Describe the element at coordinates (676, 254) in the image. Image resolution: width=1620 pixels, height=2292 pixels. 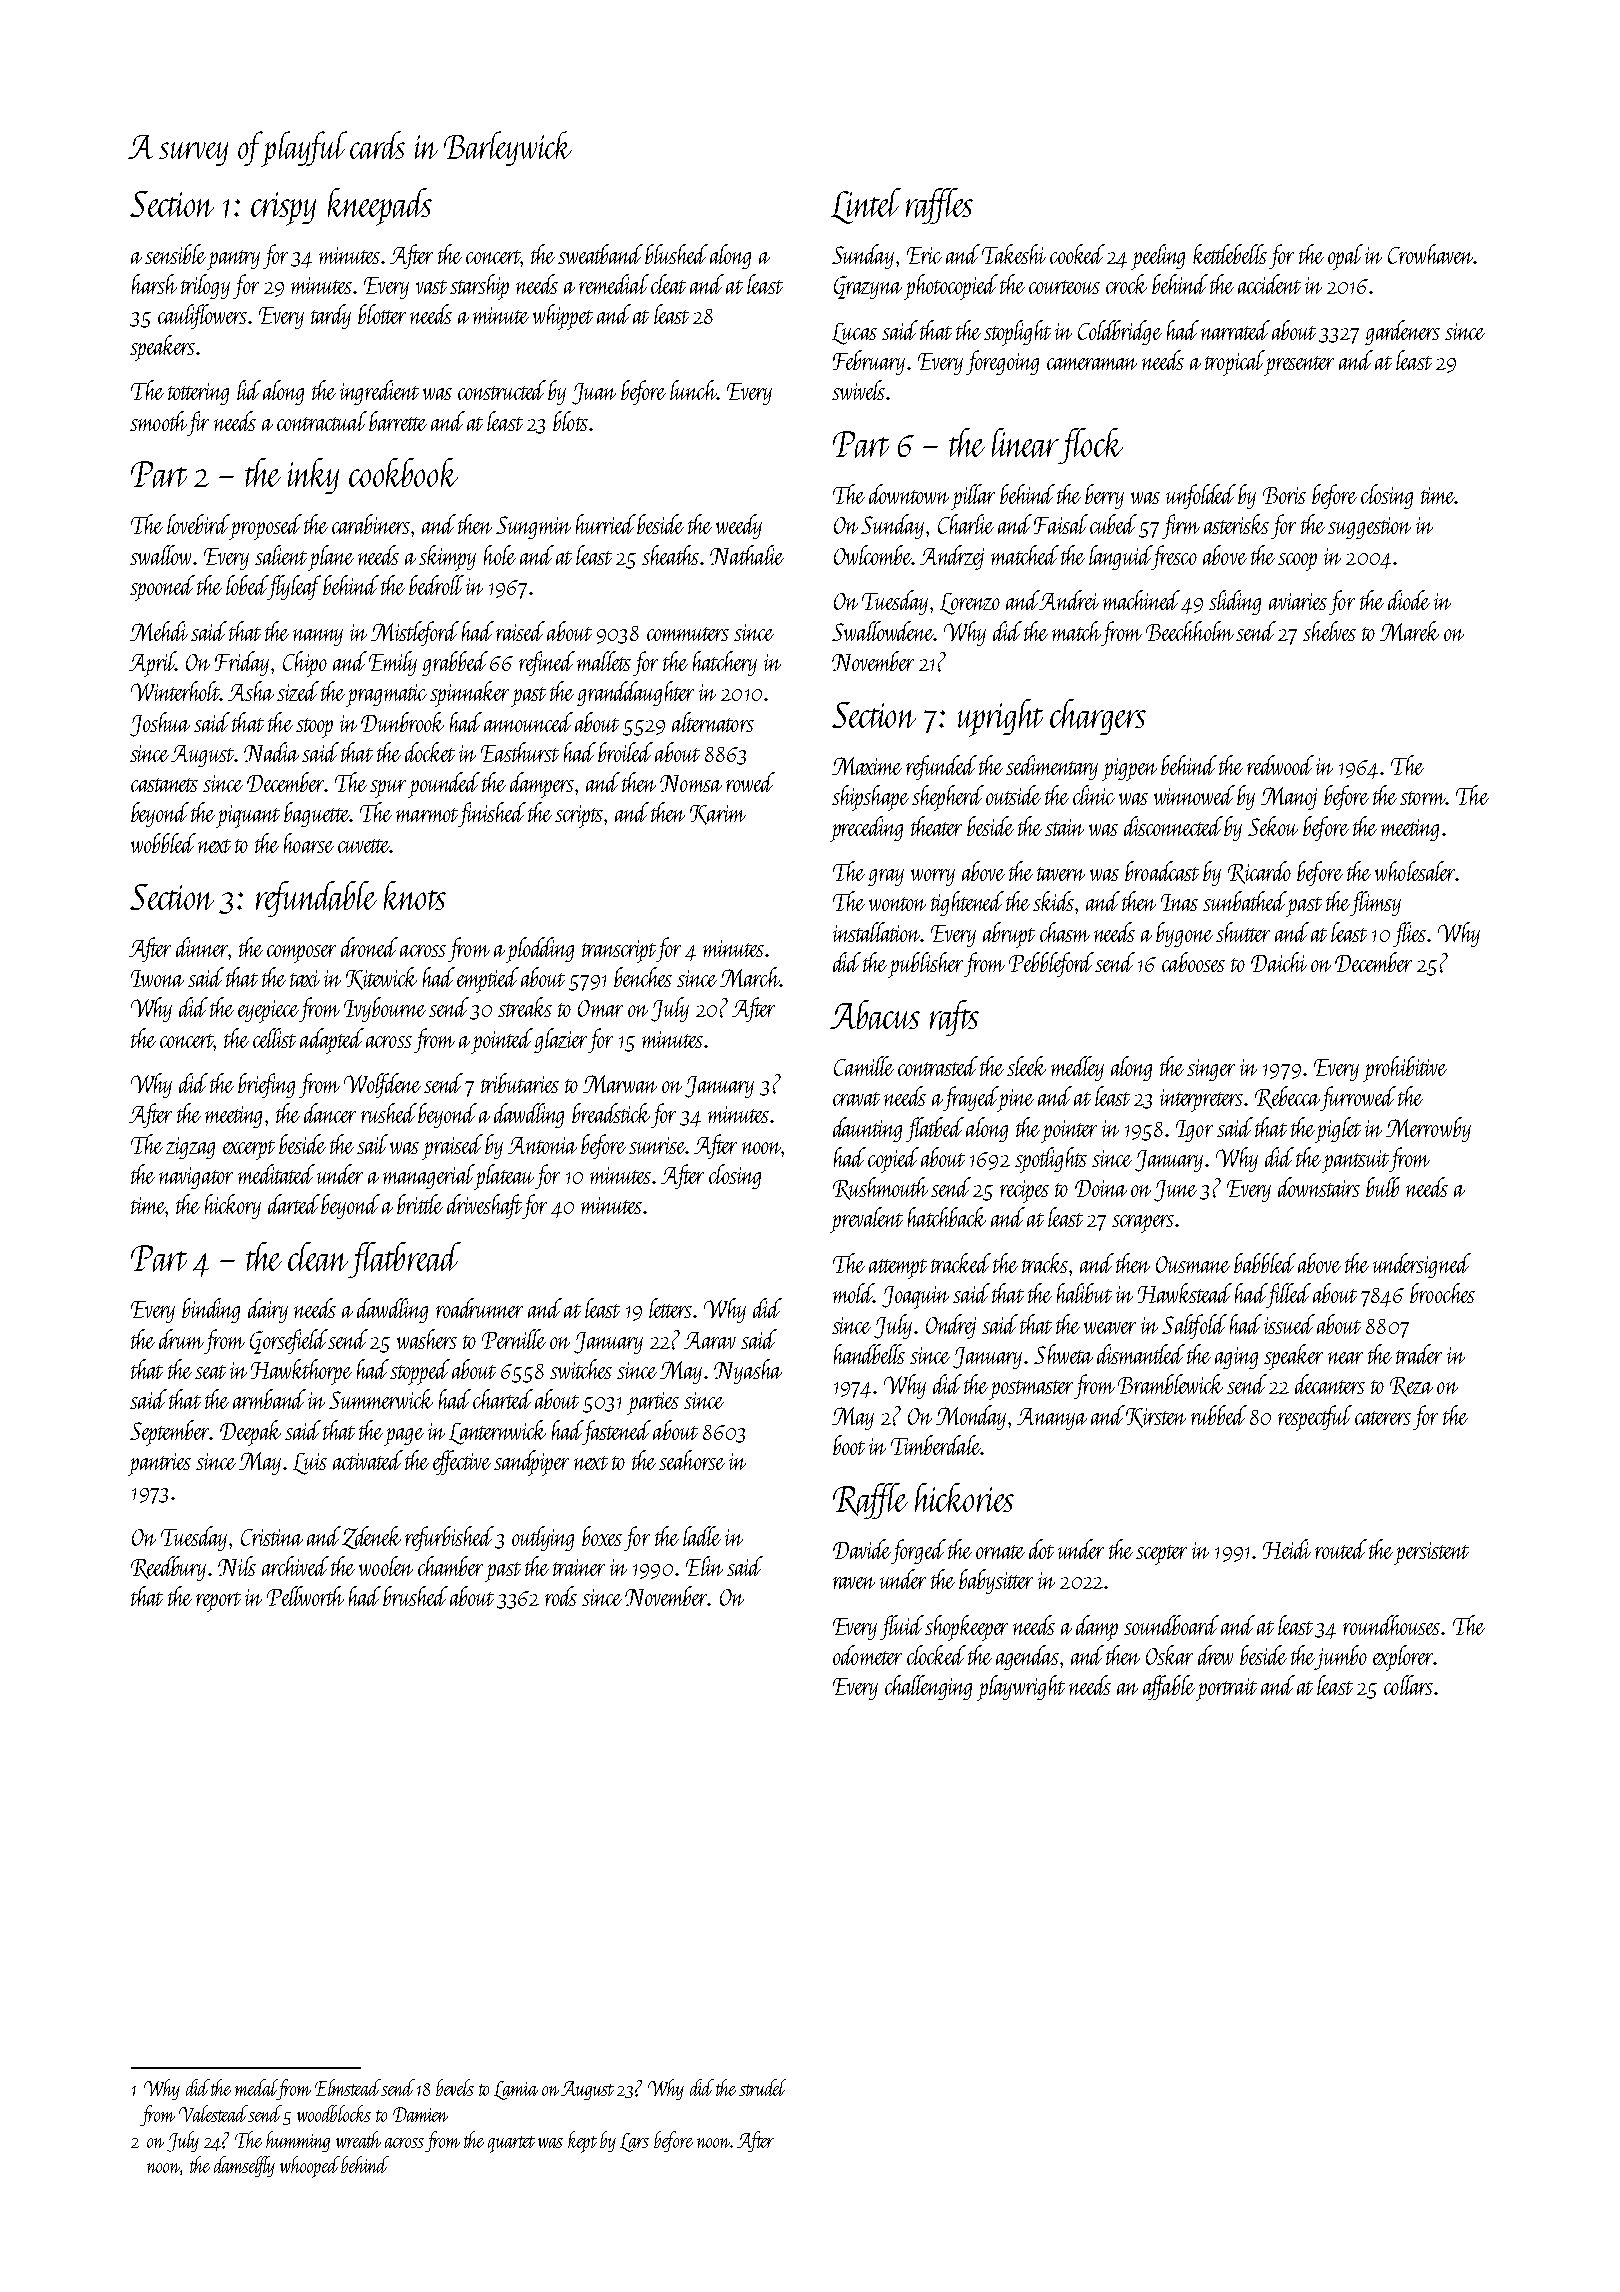
I see `blushed` at that location.
